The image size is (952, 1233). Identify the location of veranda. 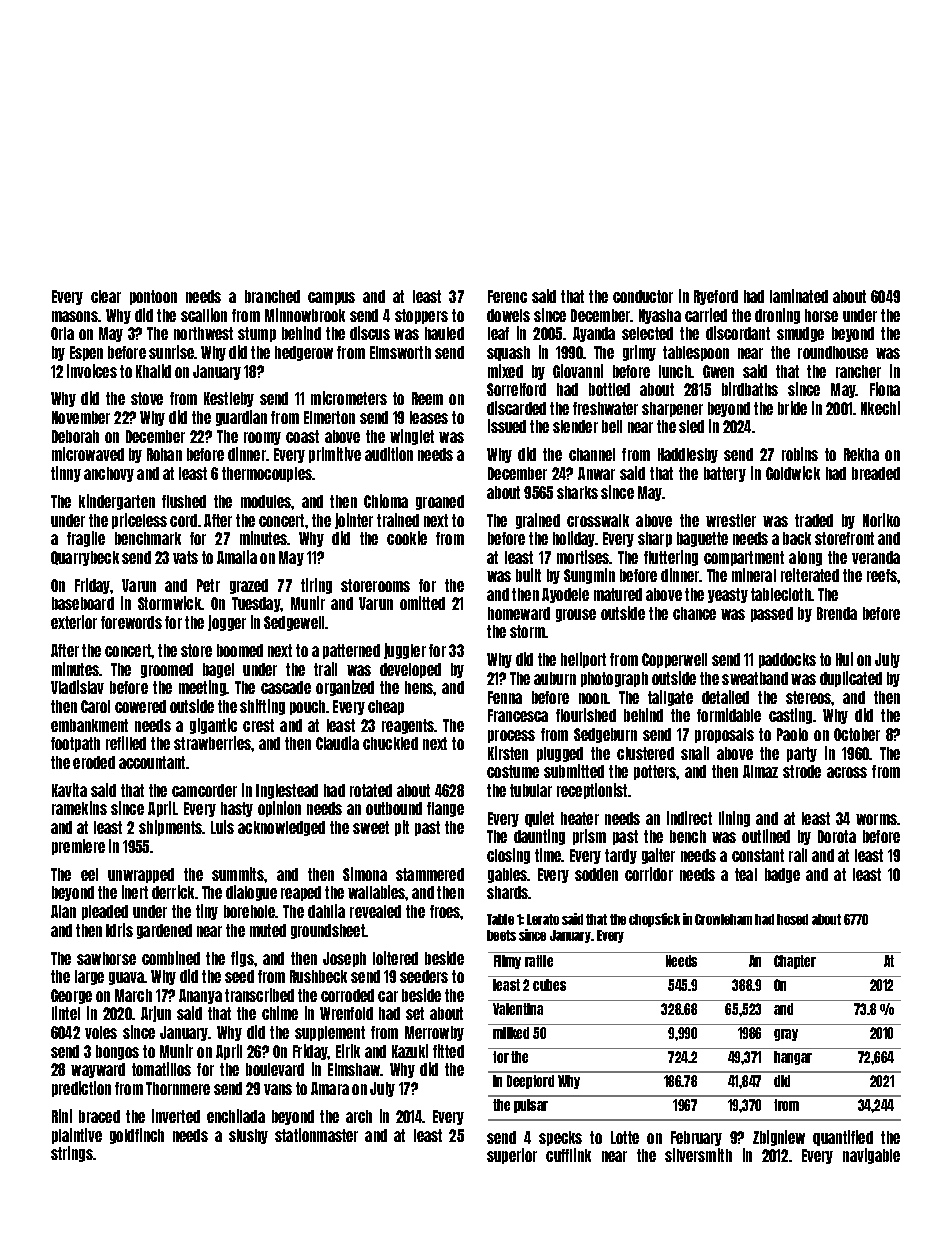
(876, 557).
